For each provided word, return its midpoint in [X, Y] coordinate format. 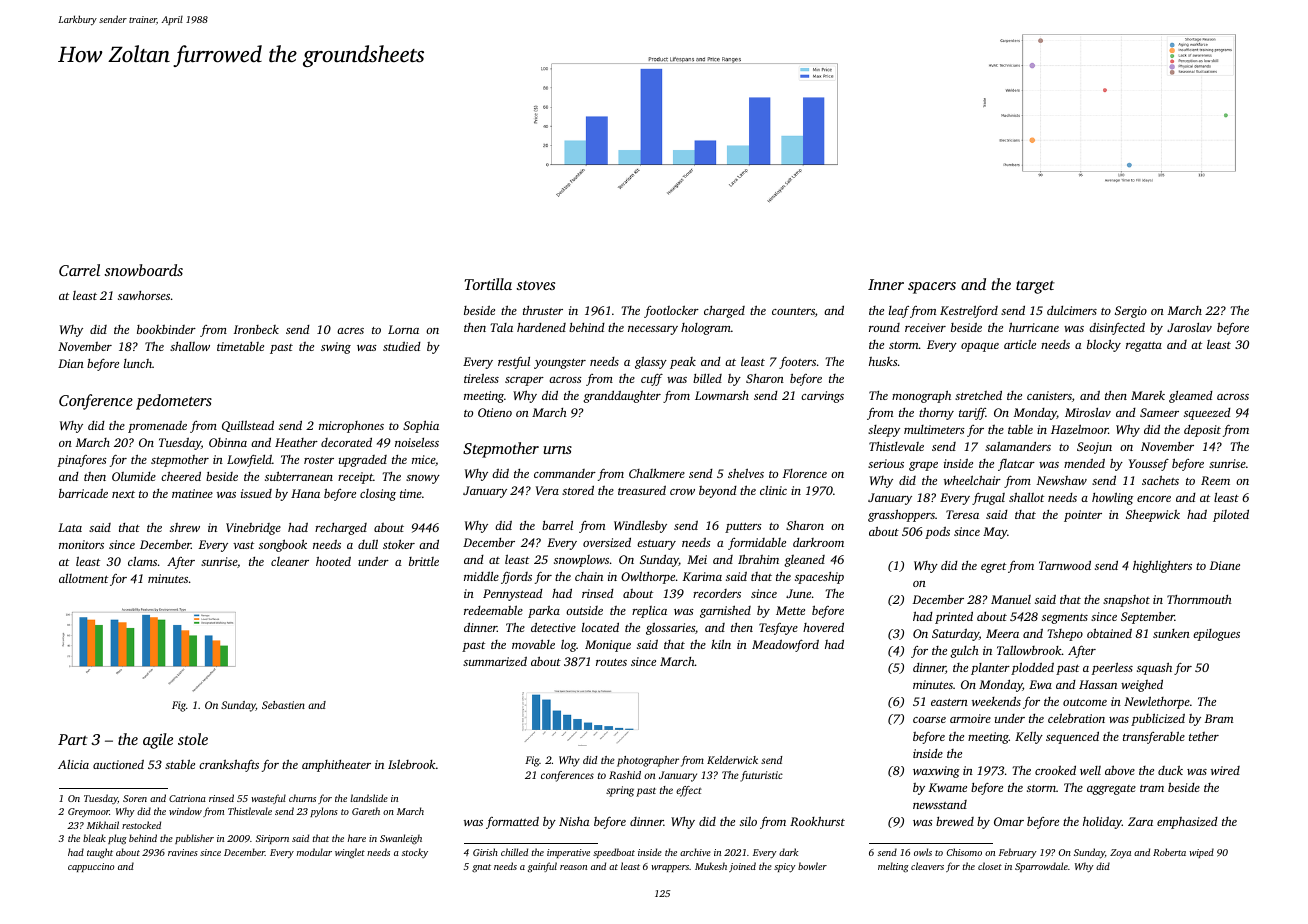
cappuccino [91, 867]
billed [707, 378]
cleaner [290, 561]
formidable [757, 544]
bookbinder [166, 329]
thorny [936, 413]
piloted [1231, 515]
